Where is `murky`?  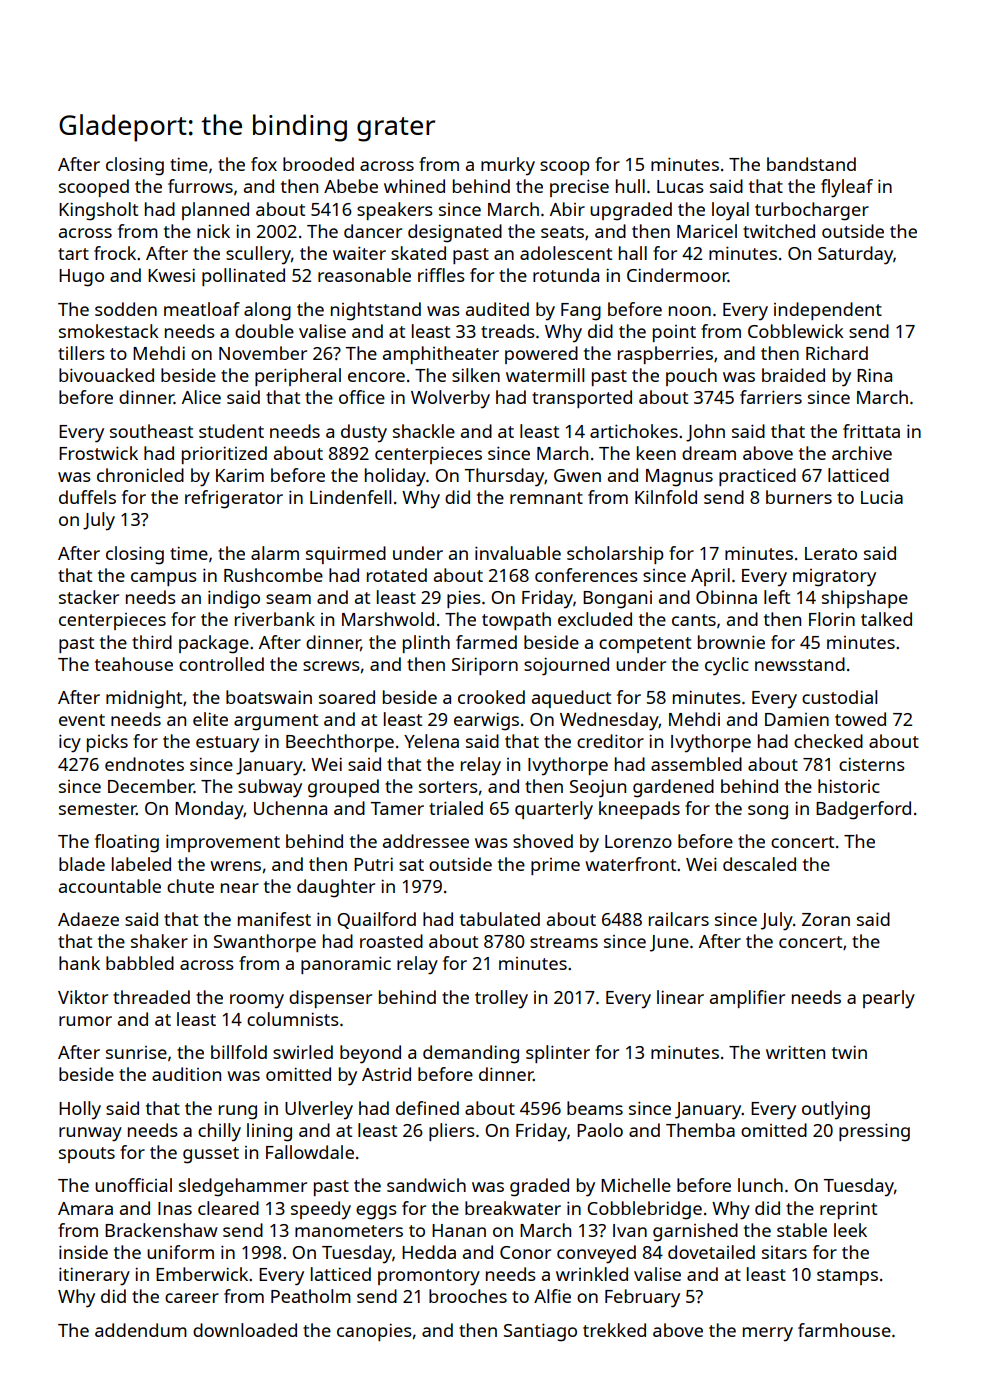 murky is located at coordinates (508, 166).
